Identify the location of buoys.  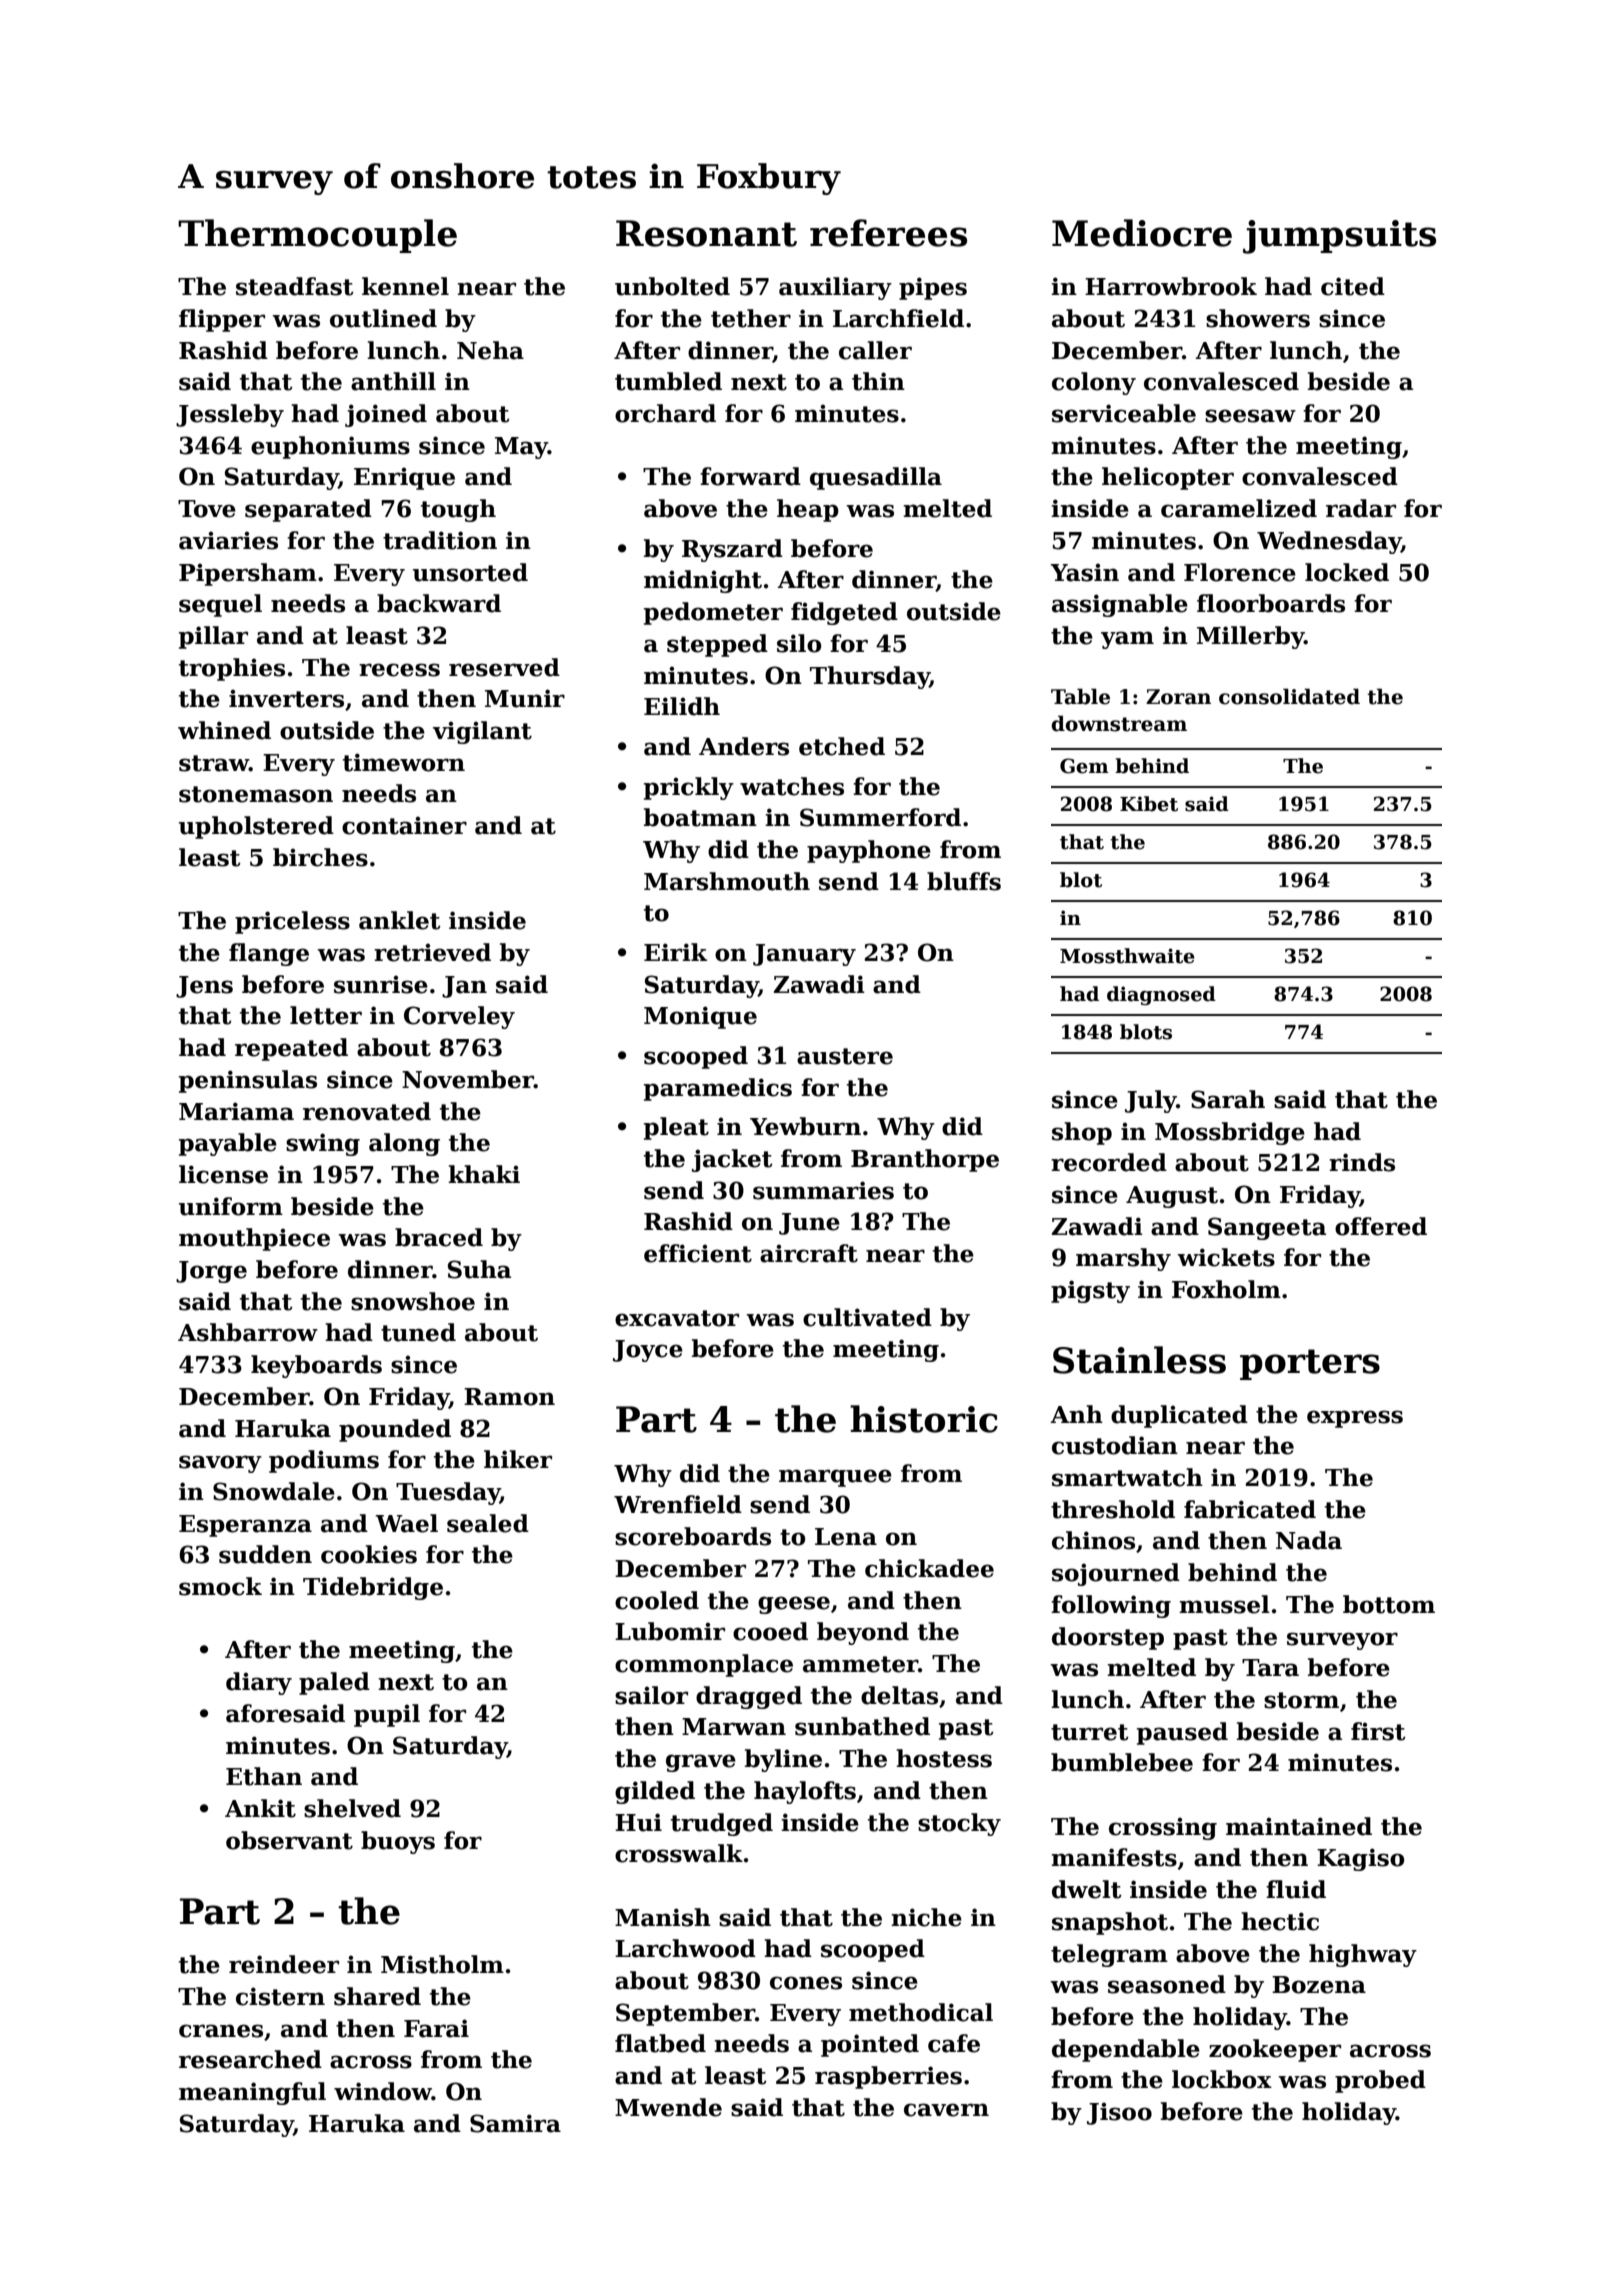
(398, 1842).
